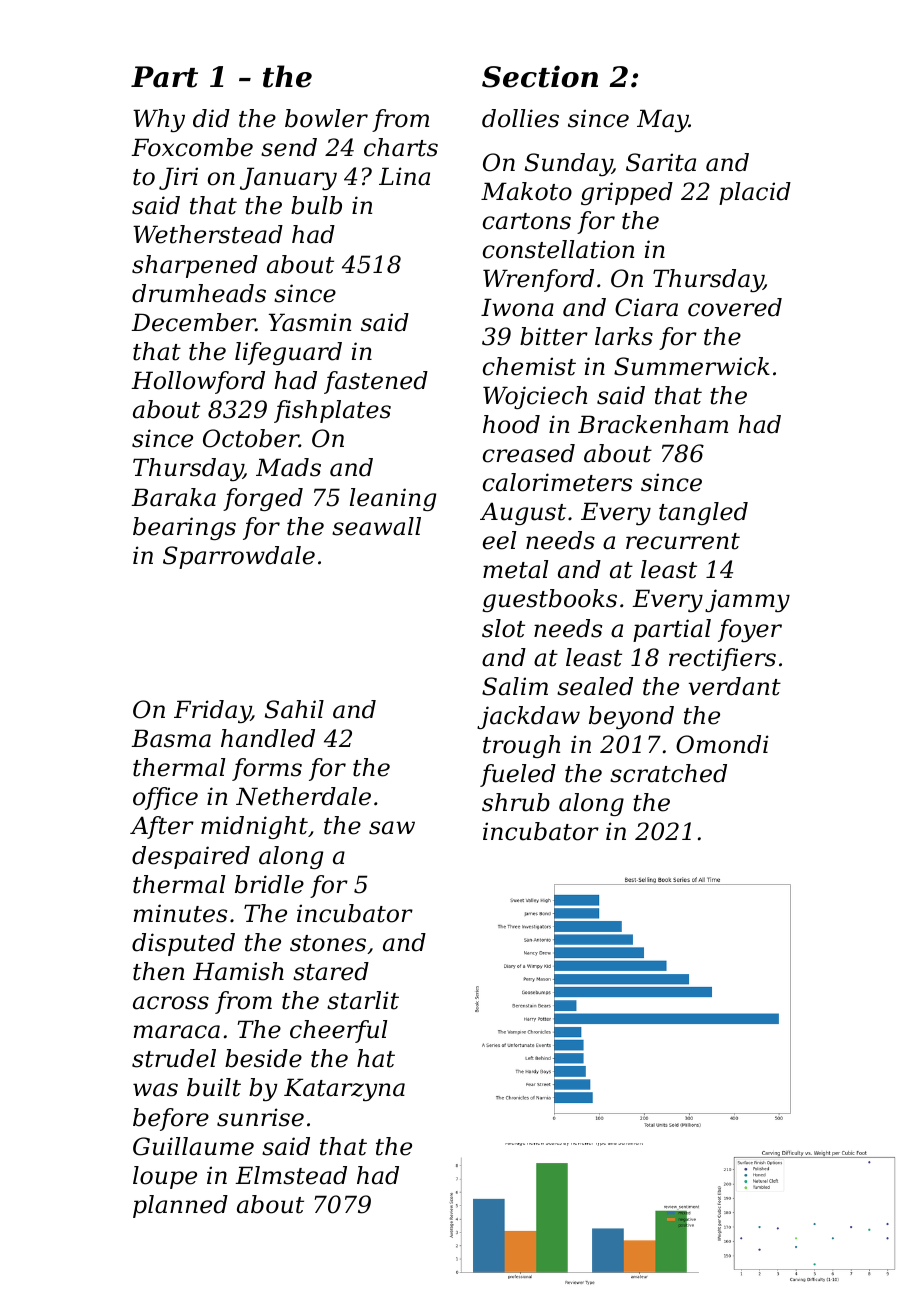 The height and width of the image is (1311, 924). What do you see at coordinates (540, 76) in the image?
I see `Section` at bounding box center [540, 76].
